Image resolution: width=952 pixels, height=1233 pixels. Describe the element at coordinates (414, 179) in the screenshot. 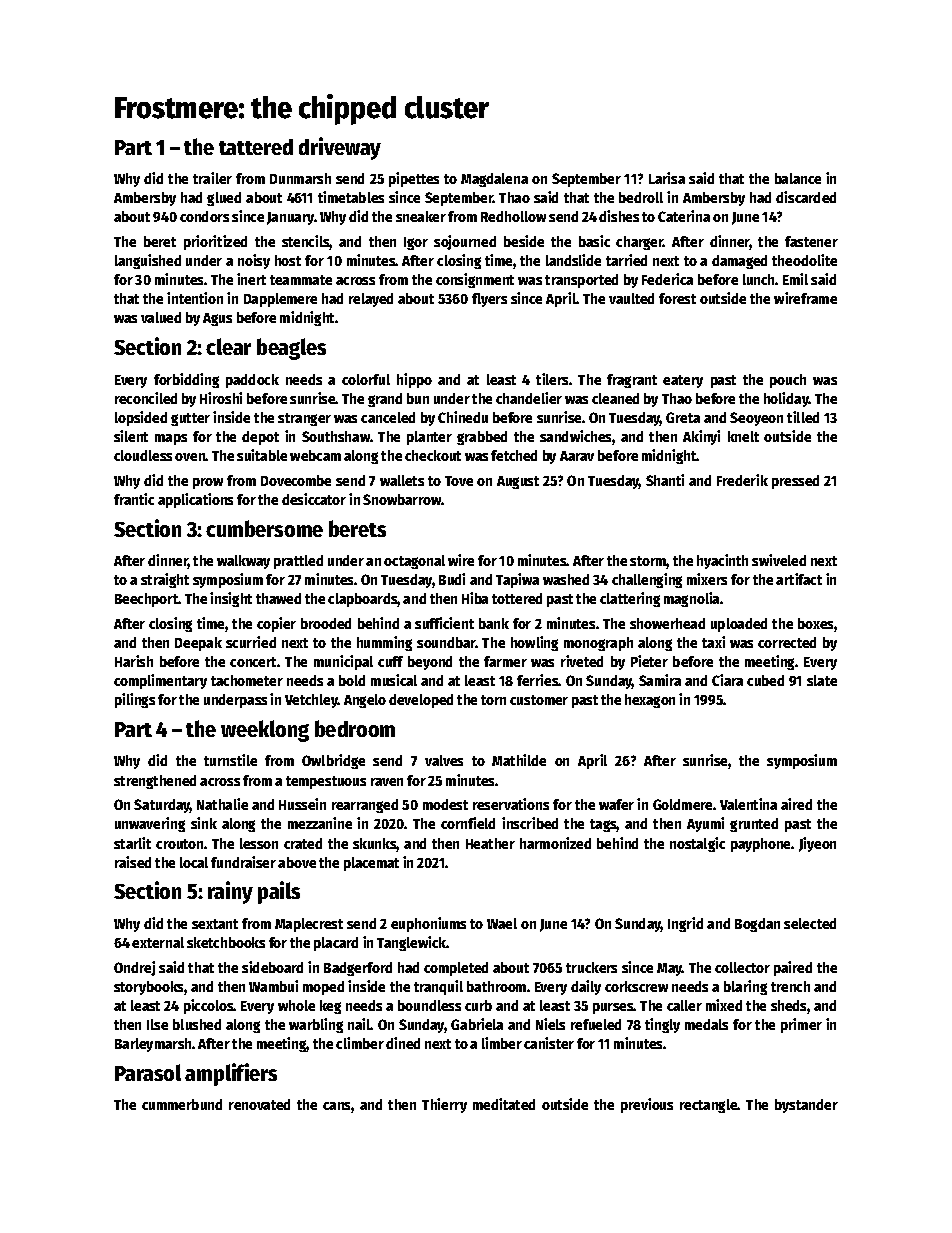

I see `pipettes` at that location.
